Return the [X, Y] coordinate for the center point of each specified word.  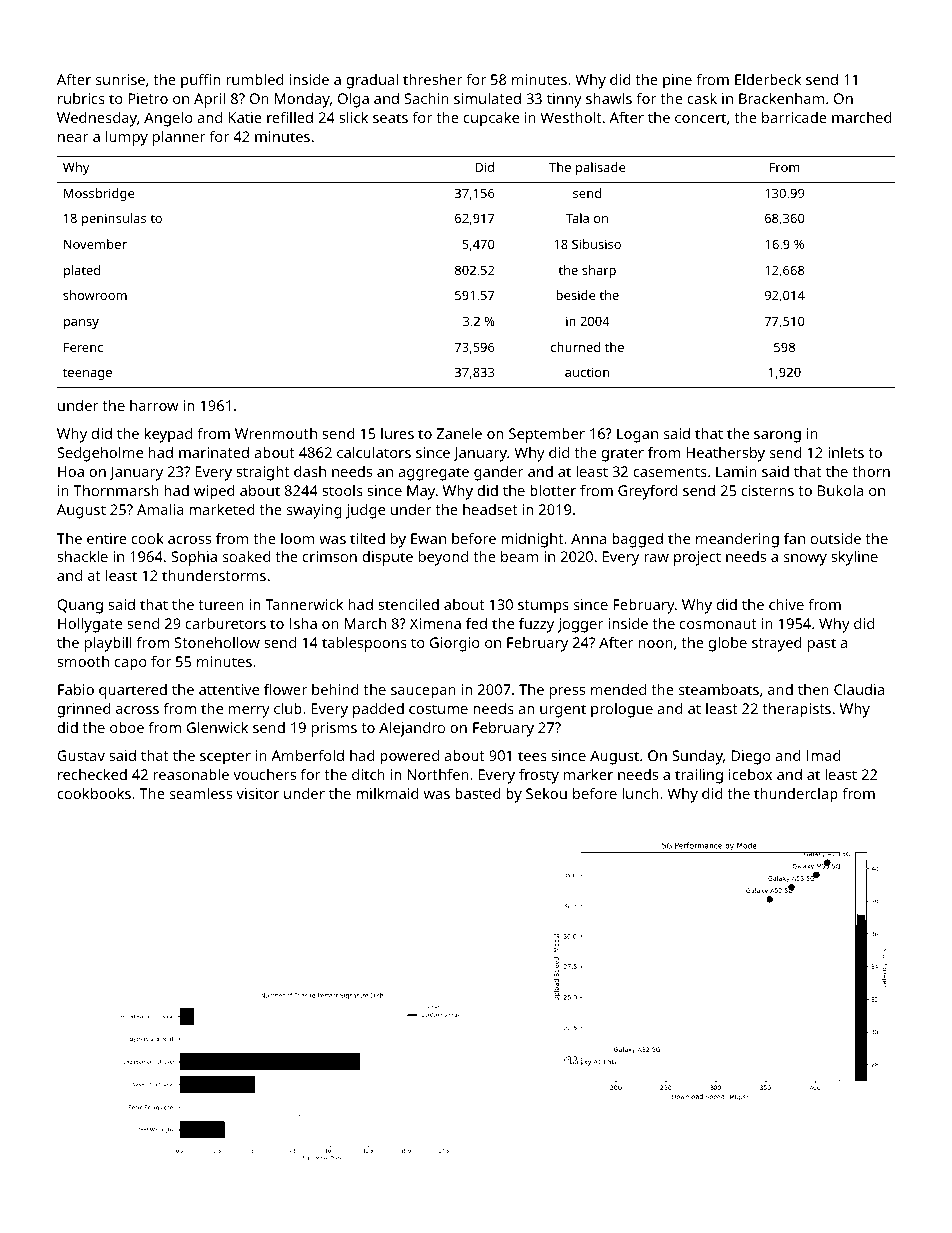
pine [677, 81]
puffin [200, 81]
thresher [432, 79]
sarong [777, 437]
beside [575, 295]
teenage [87, 374]
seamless [201, 793]
